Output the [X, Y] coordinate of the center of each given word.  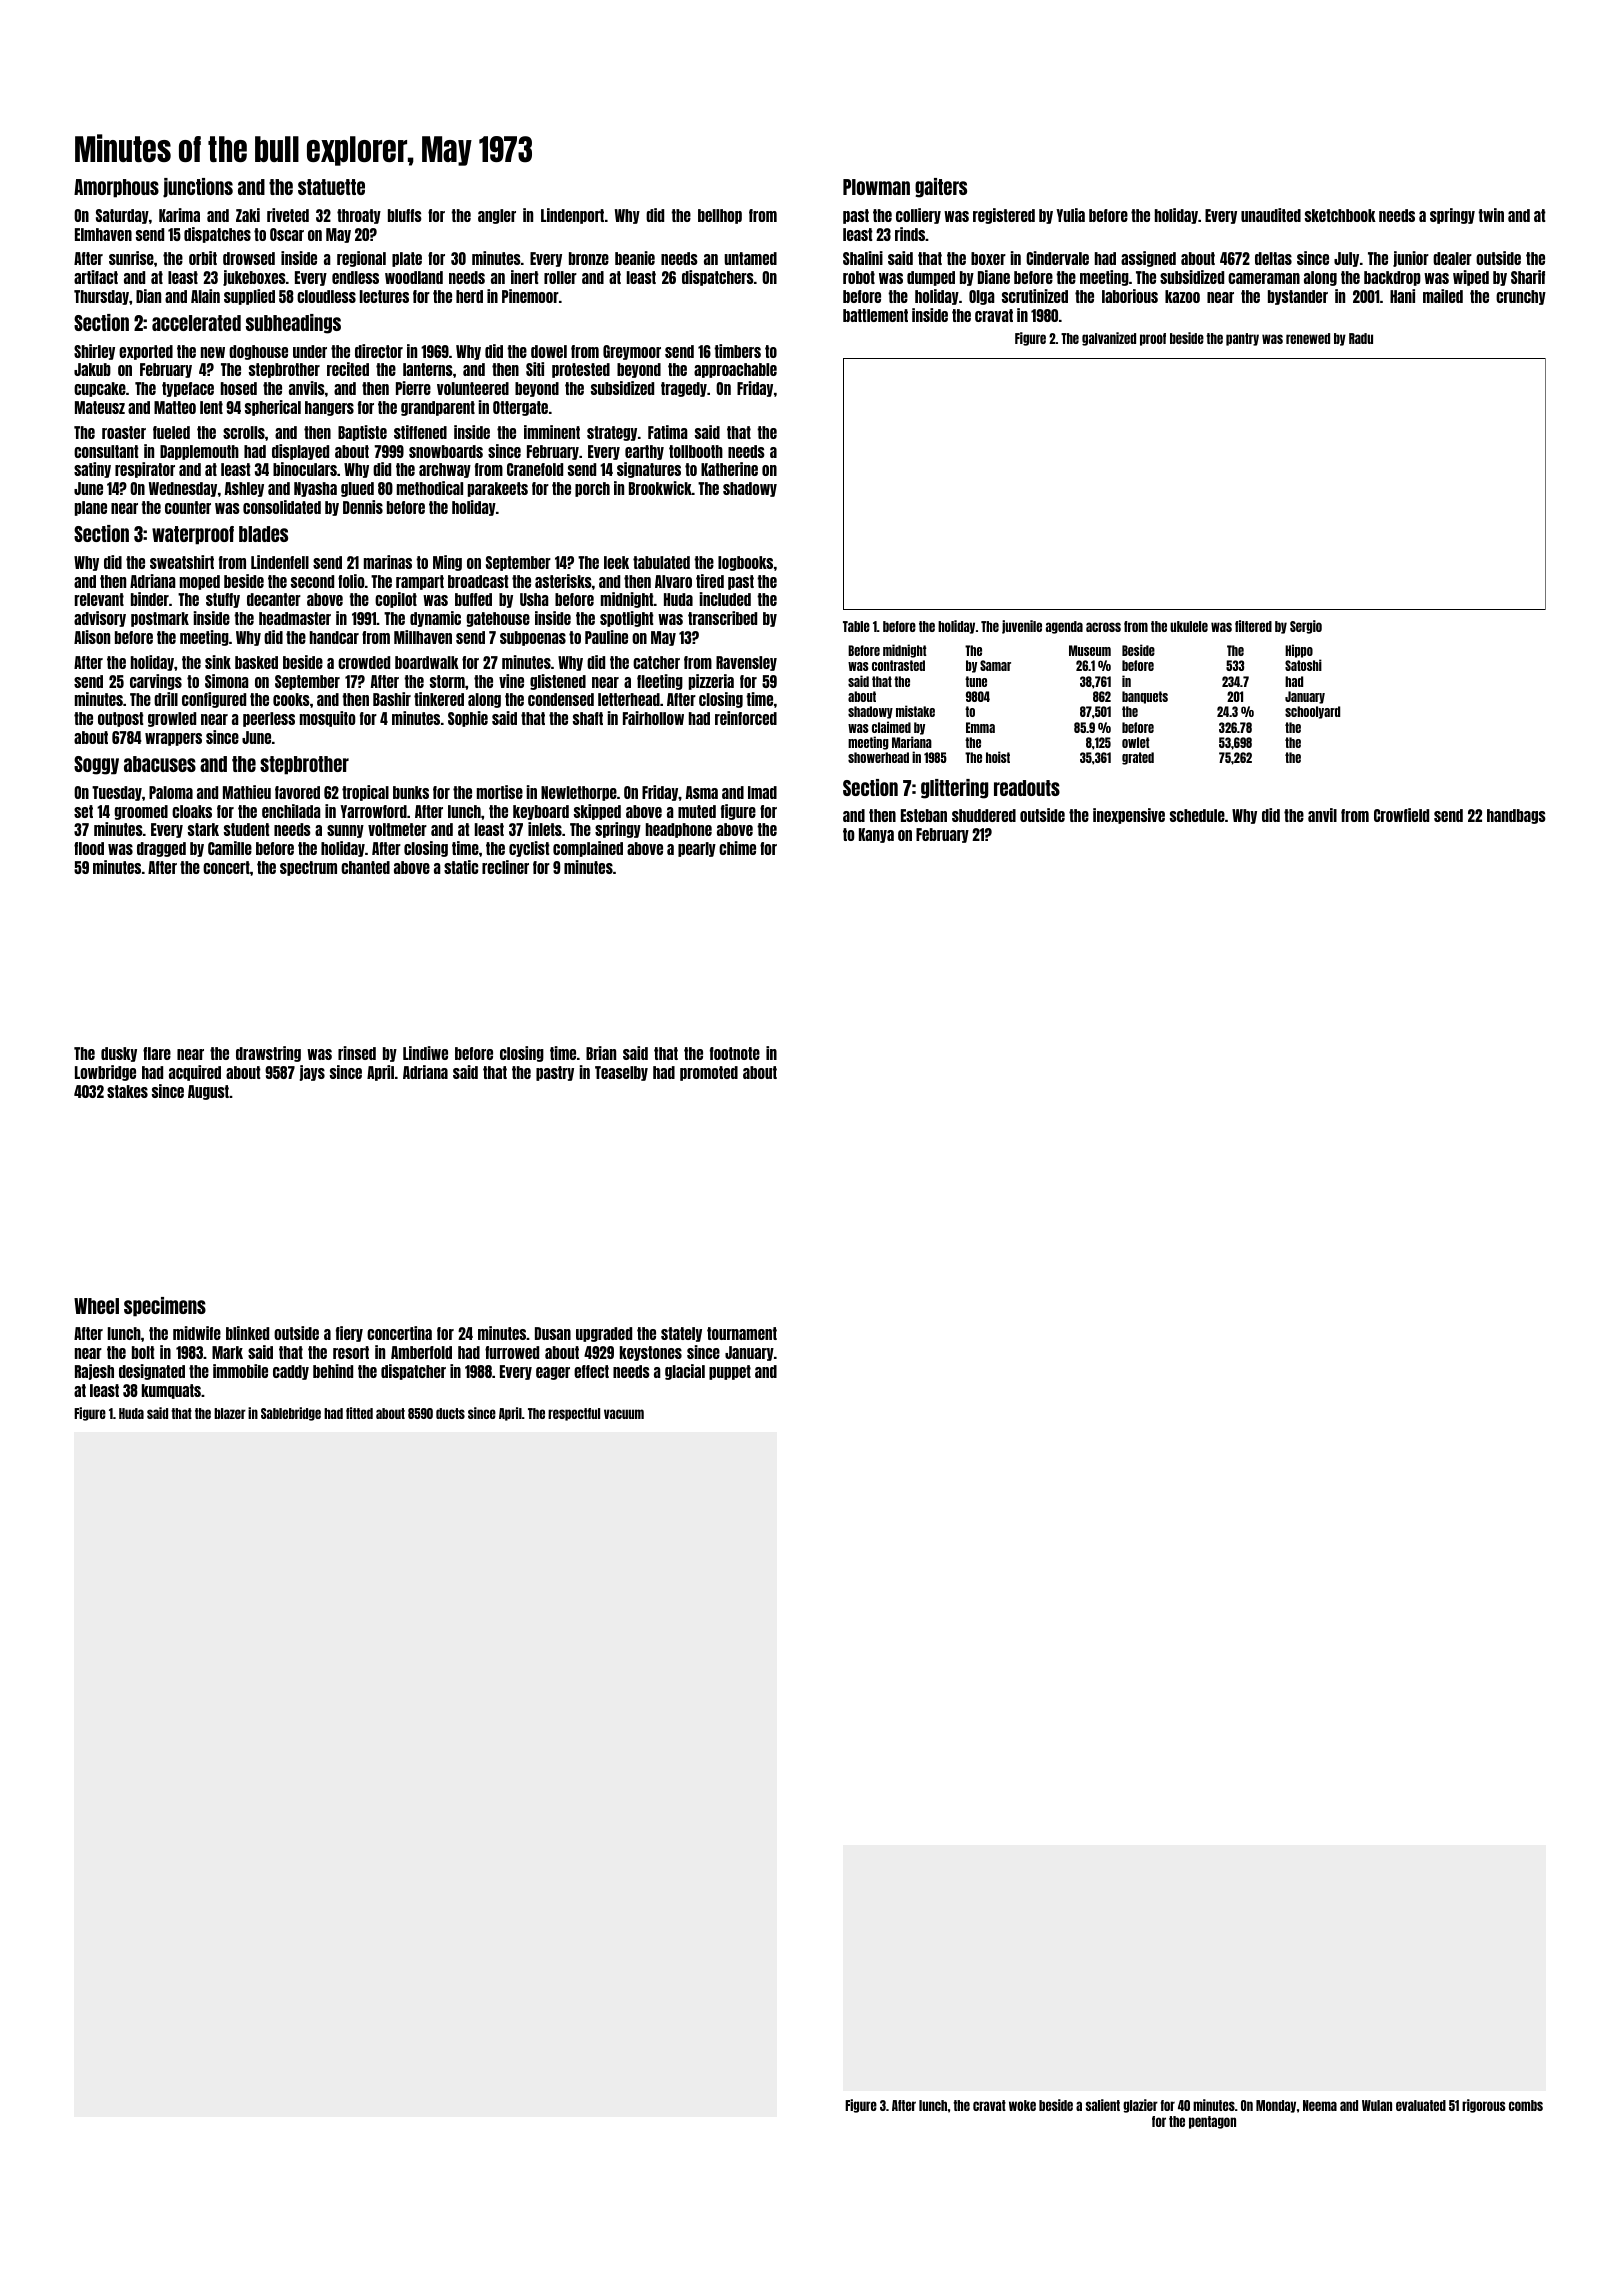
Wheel [96, 1306]
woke [1022, 2105]
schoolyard [1312, 712]
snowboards [446, 451]
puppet [730, 1372]
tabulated [661, 562]
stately [681, 1334]
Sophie [468, 719]
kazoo [1182, 296]
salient [1103, 2105]
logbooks [745, 563]
